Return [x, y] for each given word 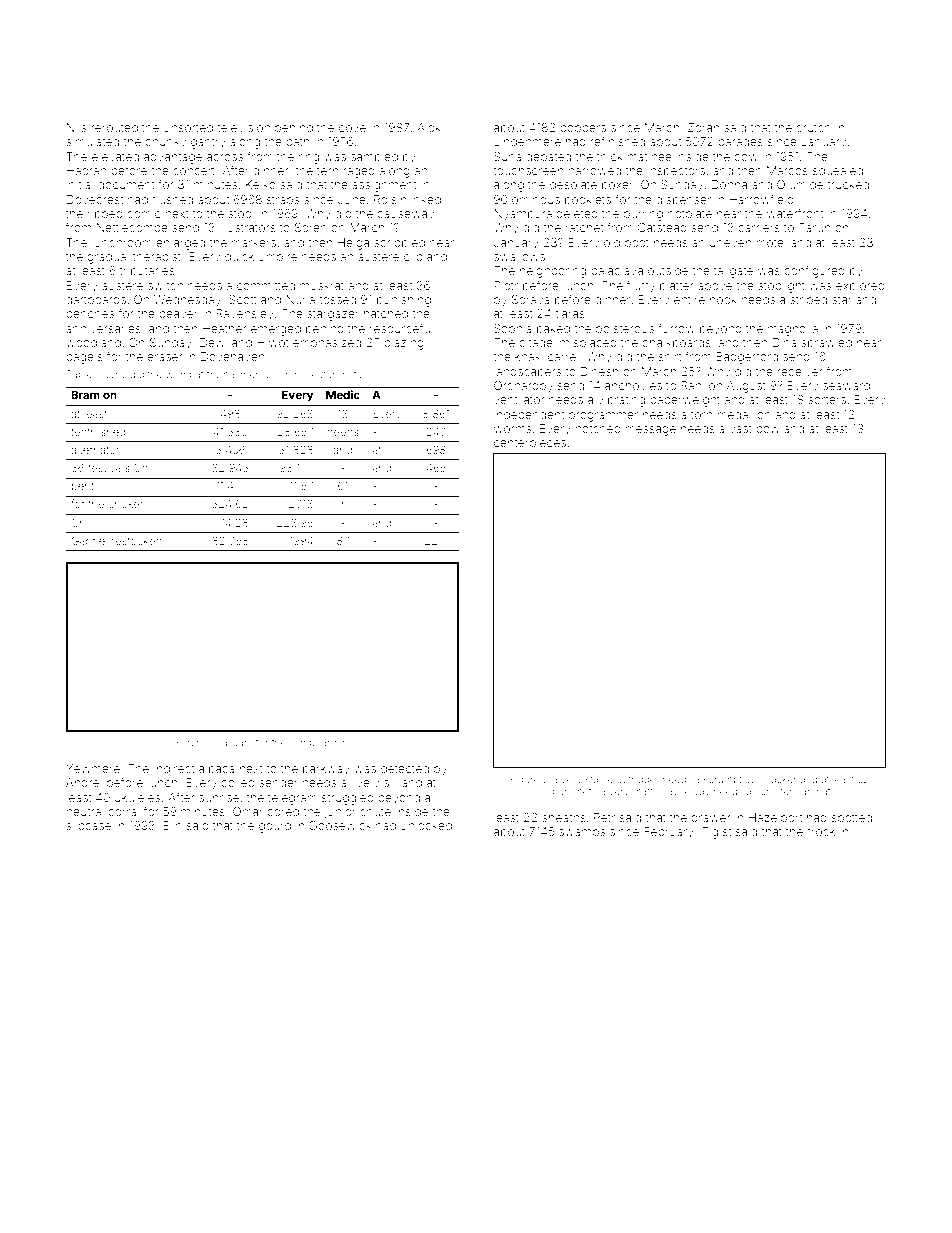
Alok [429, 127]
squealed [838, 172]
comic [143, 213]
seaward [846, 385]
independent [529, 415]
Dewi [213, 342]
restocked [137, 541]
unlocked [426, 825]
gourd [275, 827]
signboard [313, 743]
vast [740, 429]
